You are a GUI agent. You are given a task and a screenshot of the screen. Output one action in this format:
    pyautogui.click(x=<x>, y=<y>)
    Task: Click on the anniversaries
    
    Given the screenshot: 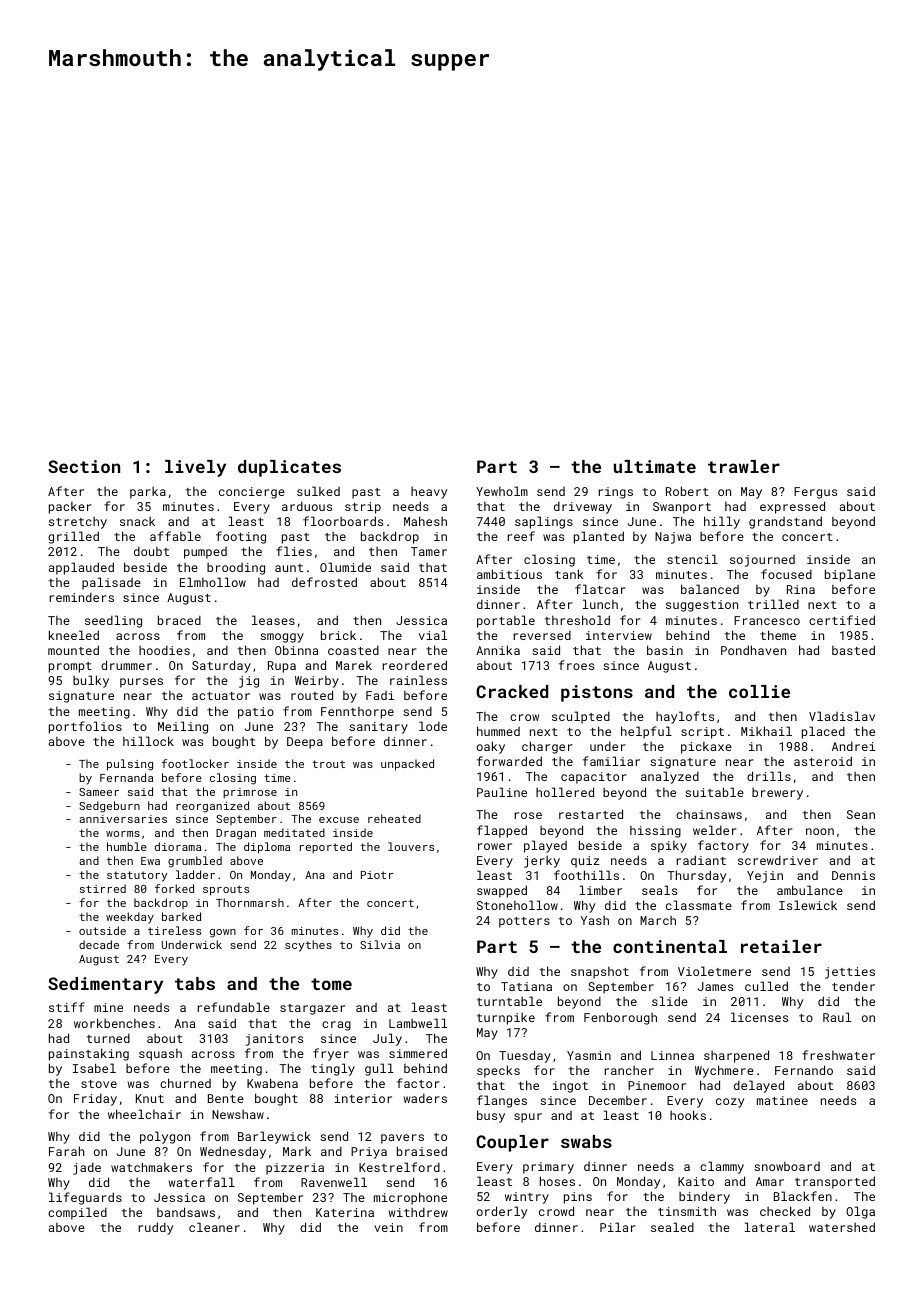 What is the action you would take?
    pyautogui.click(x=123, y=819)
